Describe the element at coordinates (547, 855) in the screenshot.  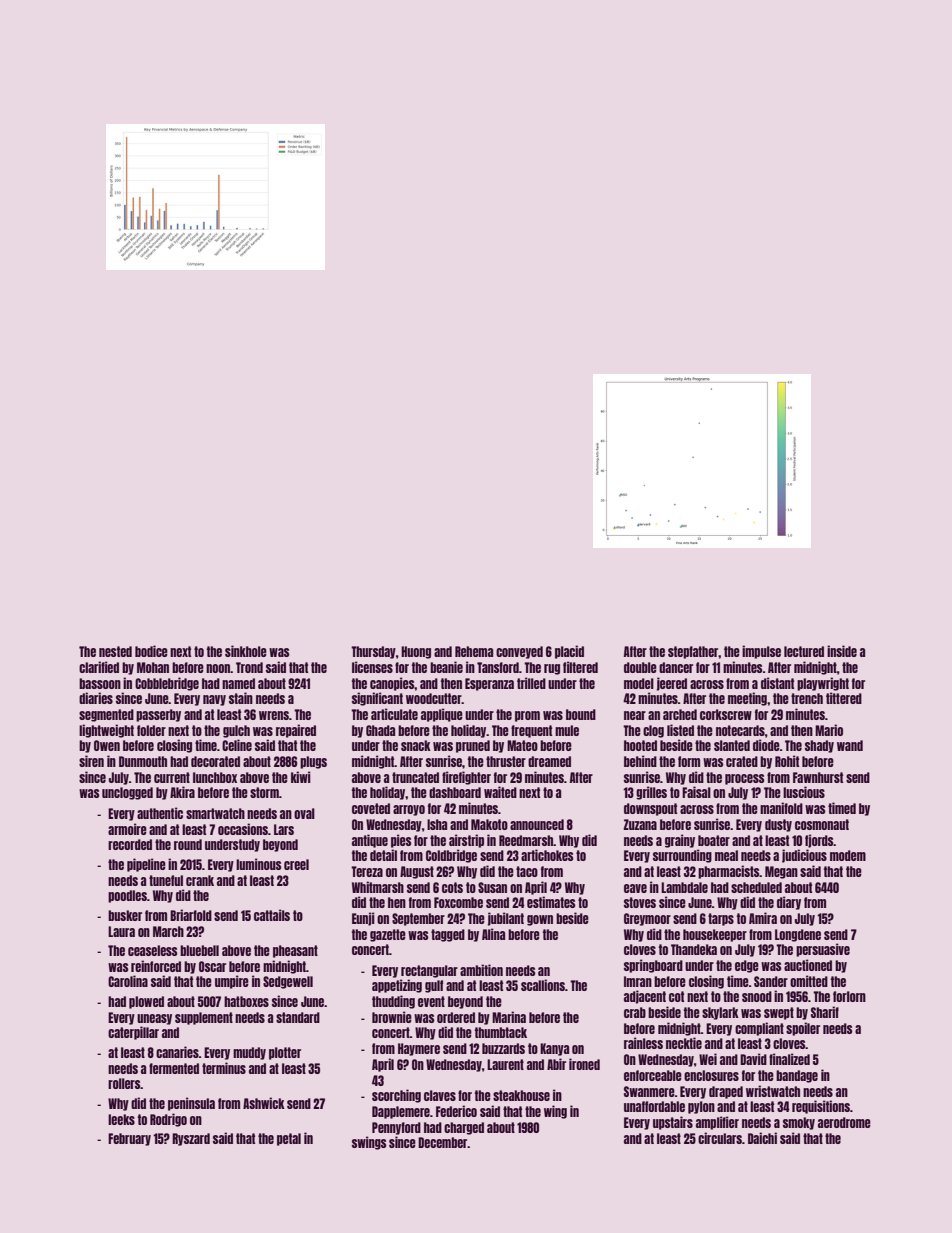
I see `artichokes` at that location.
